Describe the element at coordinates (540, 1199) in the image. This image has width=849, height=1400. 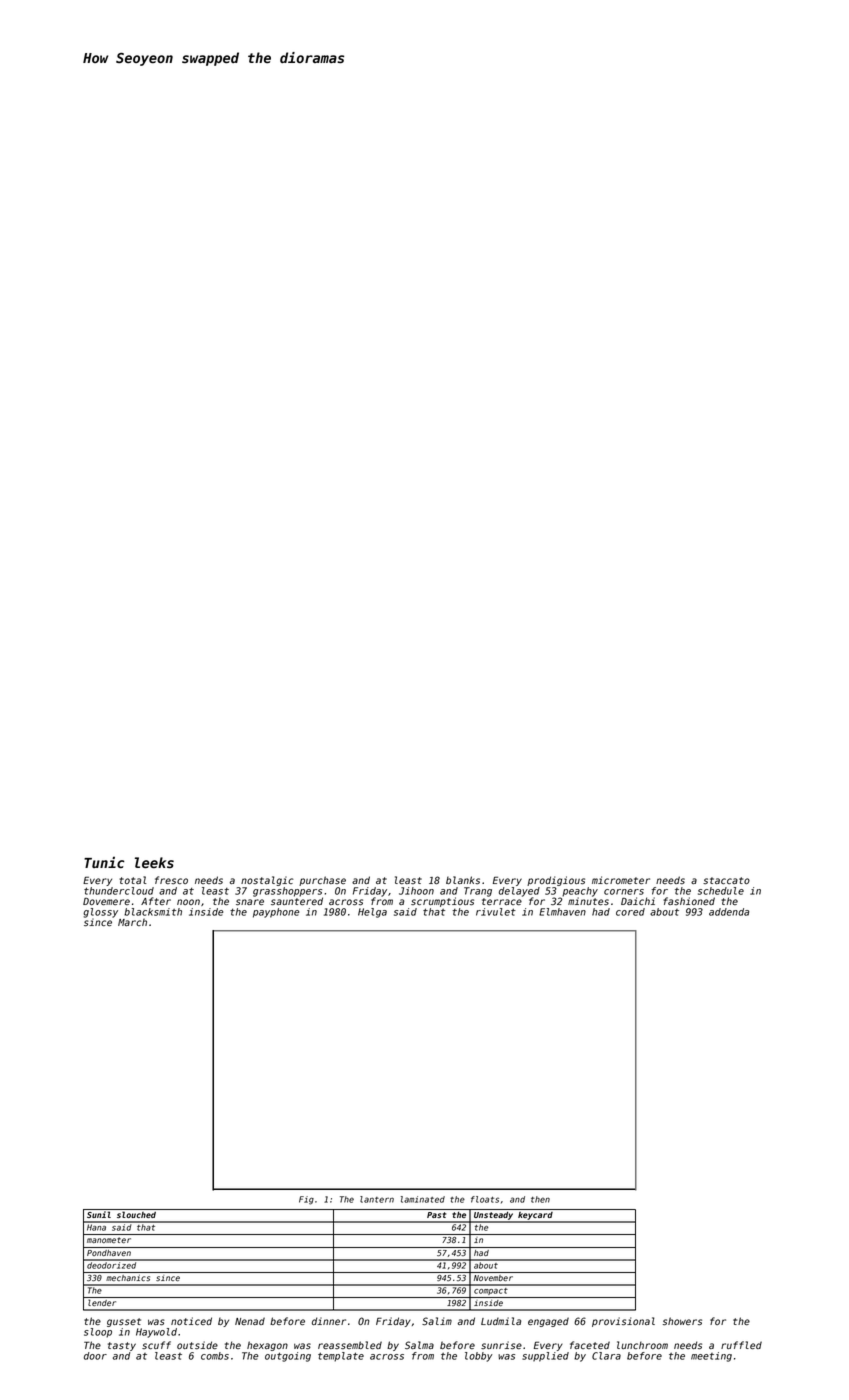
I see `then` at that location.
